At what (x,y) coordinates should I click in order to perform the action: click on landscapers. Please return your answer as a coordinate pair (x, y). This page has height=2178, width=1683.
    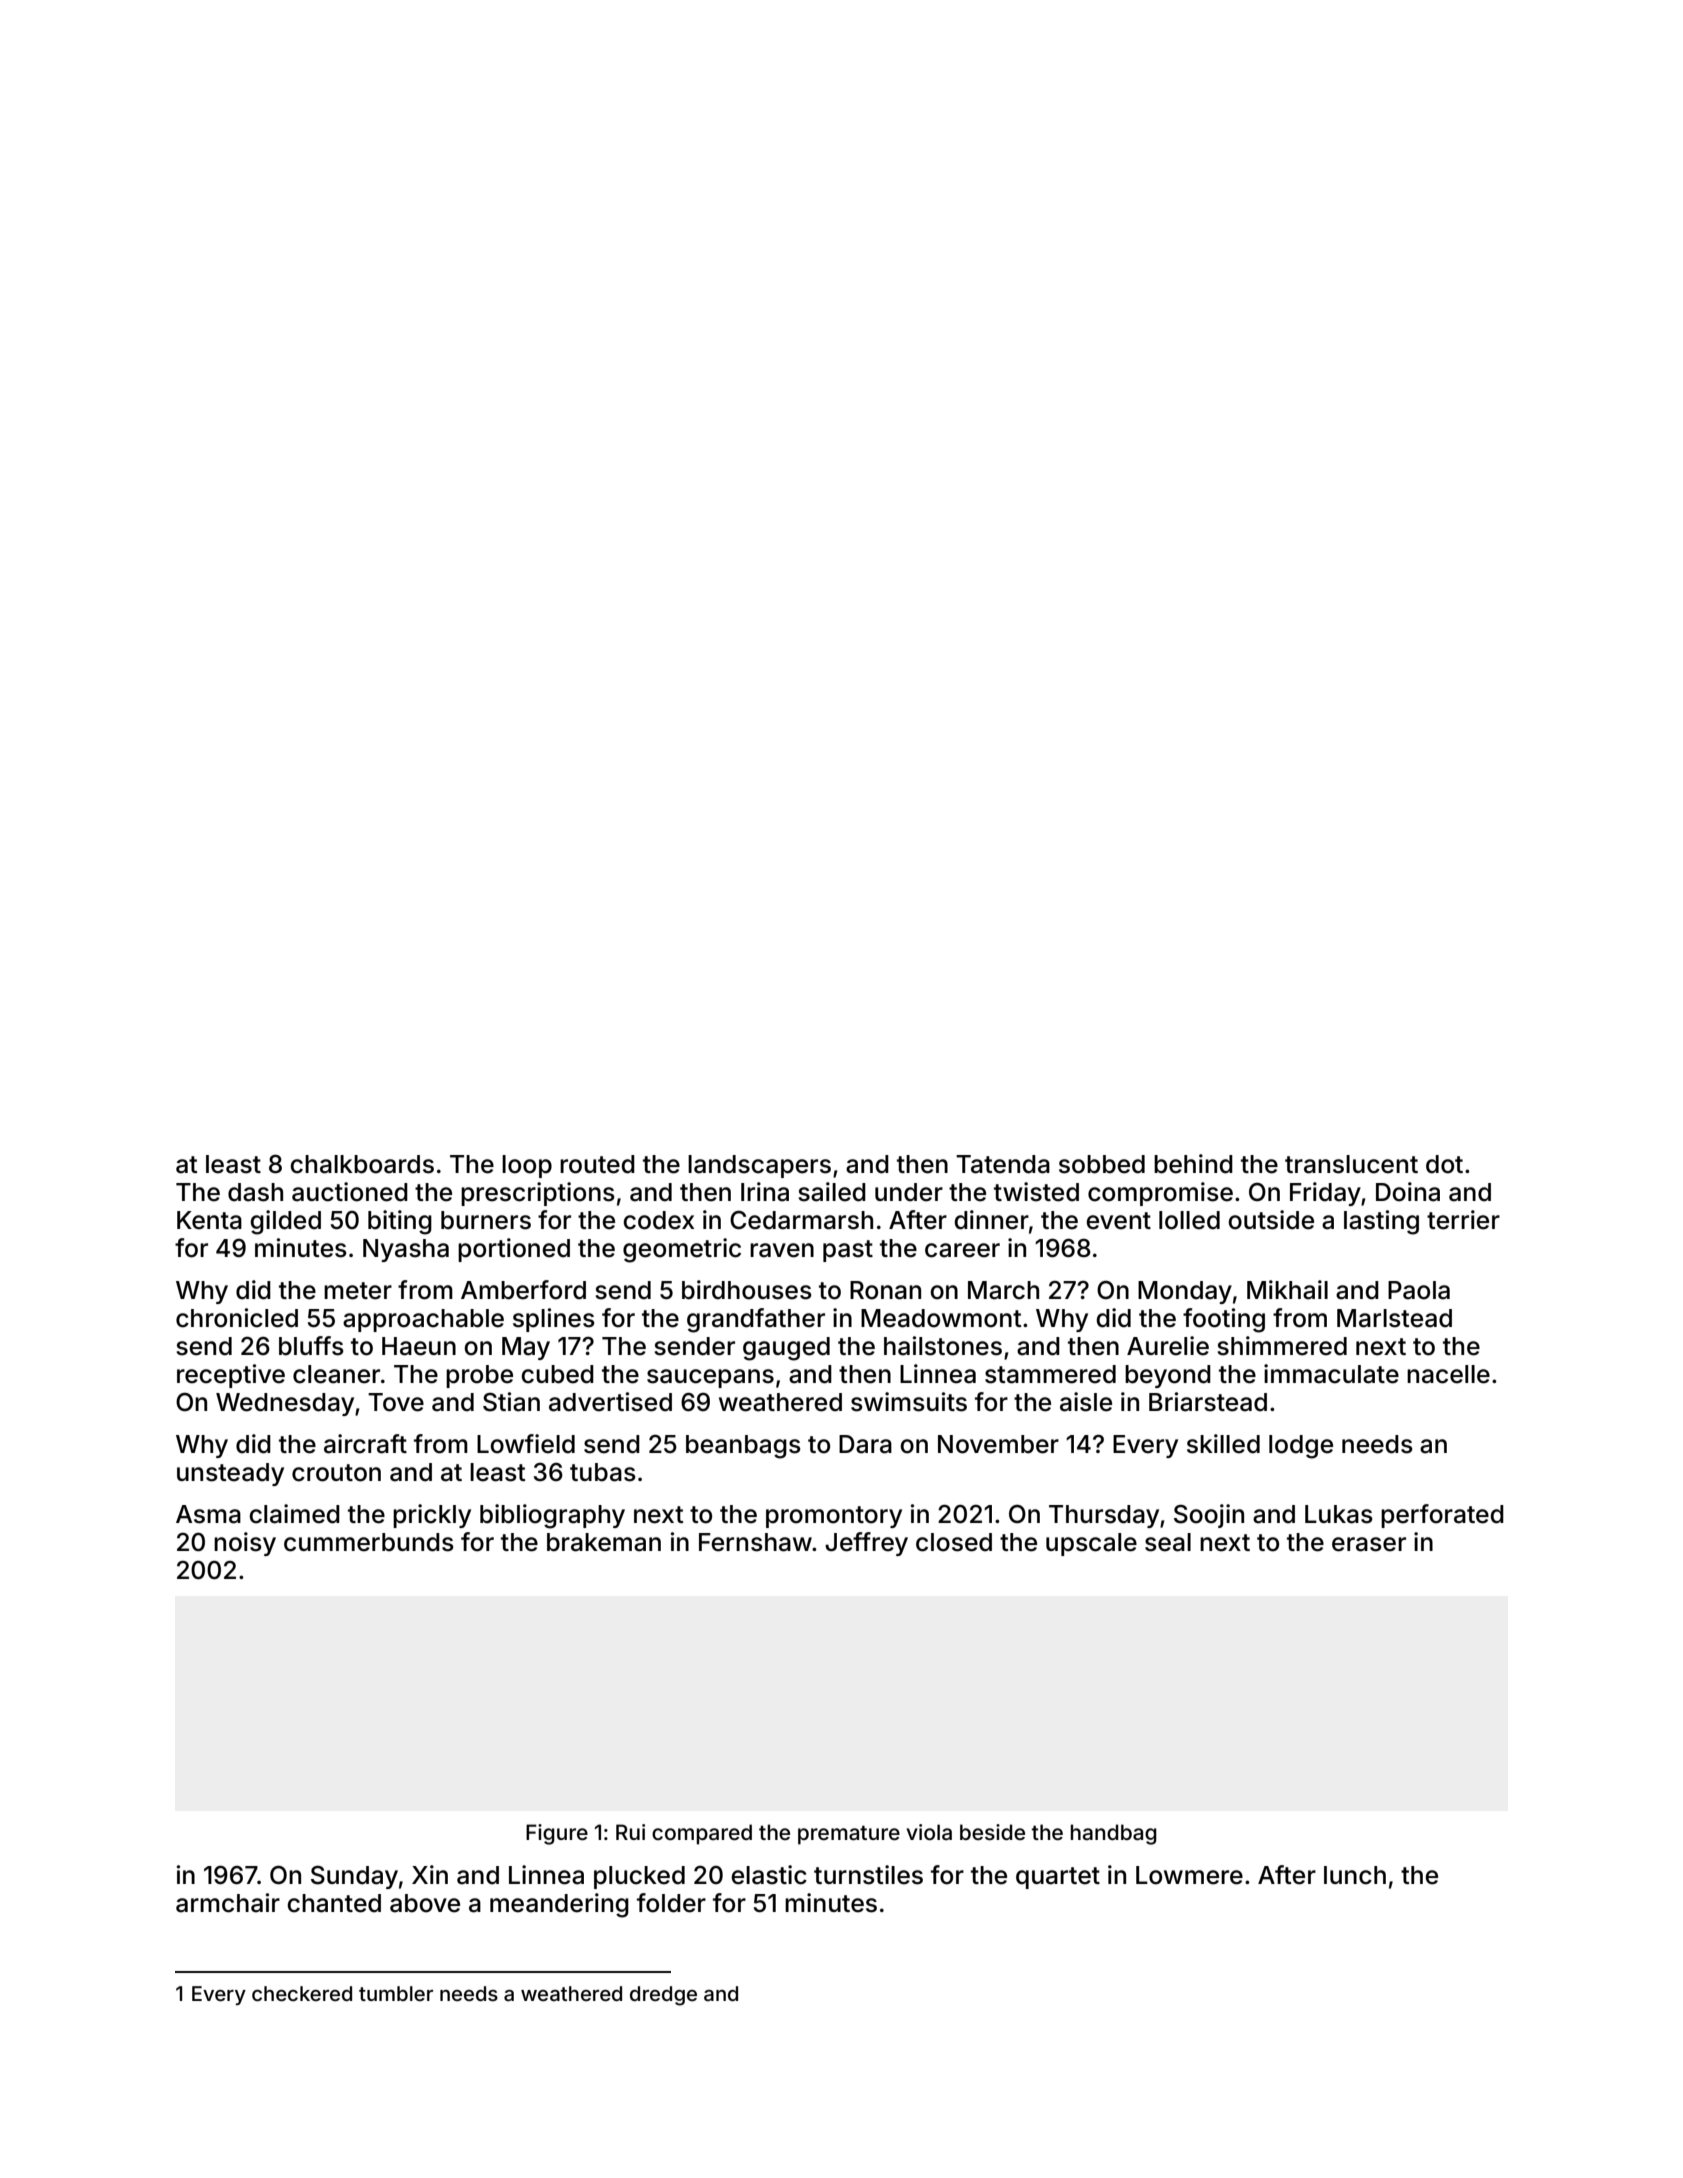
    Looking at the image, I should click on (759, 1166).
